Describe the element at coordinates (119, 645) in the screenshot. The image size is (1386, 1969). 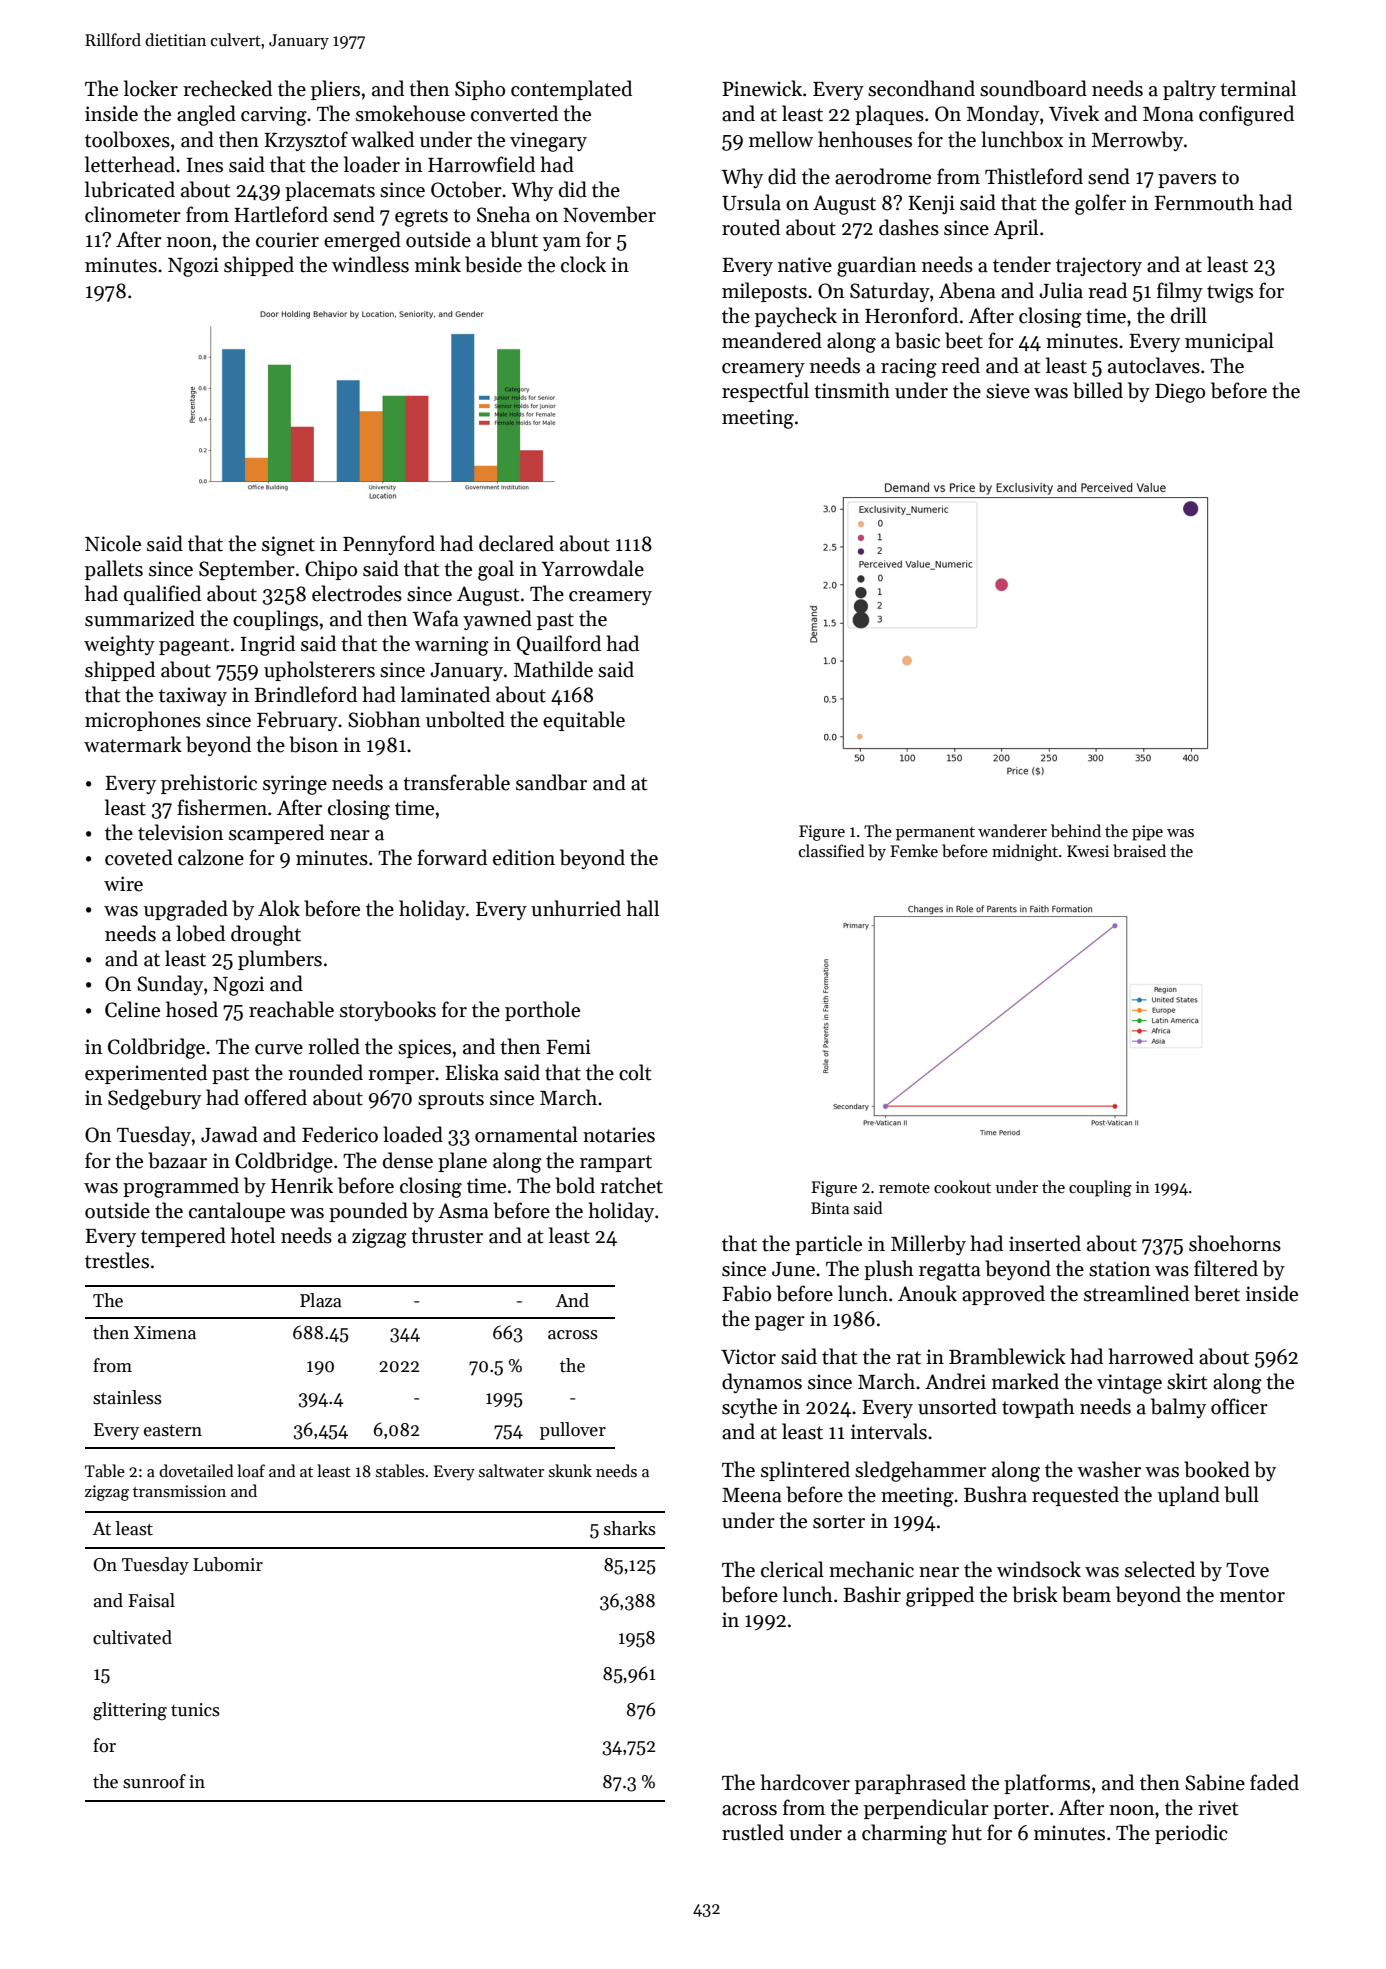
I see `weighty` at that location.
